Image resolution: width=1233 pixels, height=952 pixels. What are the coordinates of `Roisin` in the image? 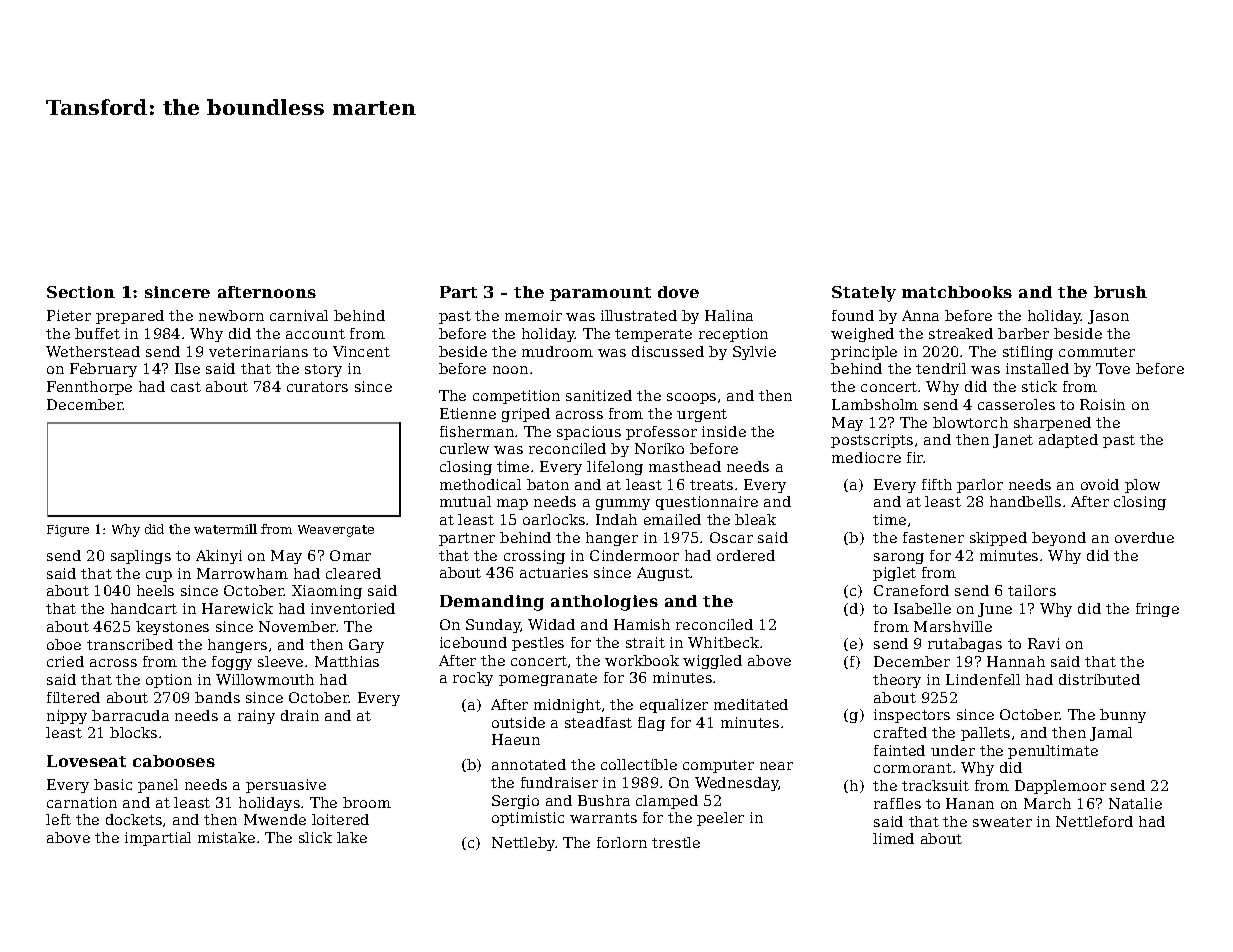 It's located at (1102, 404).
